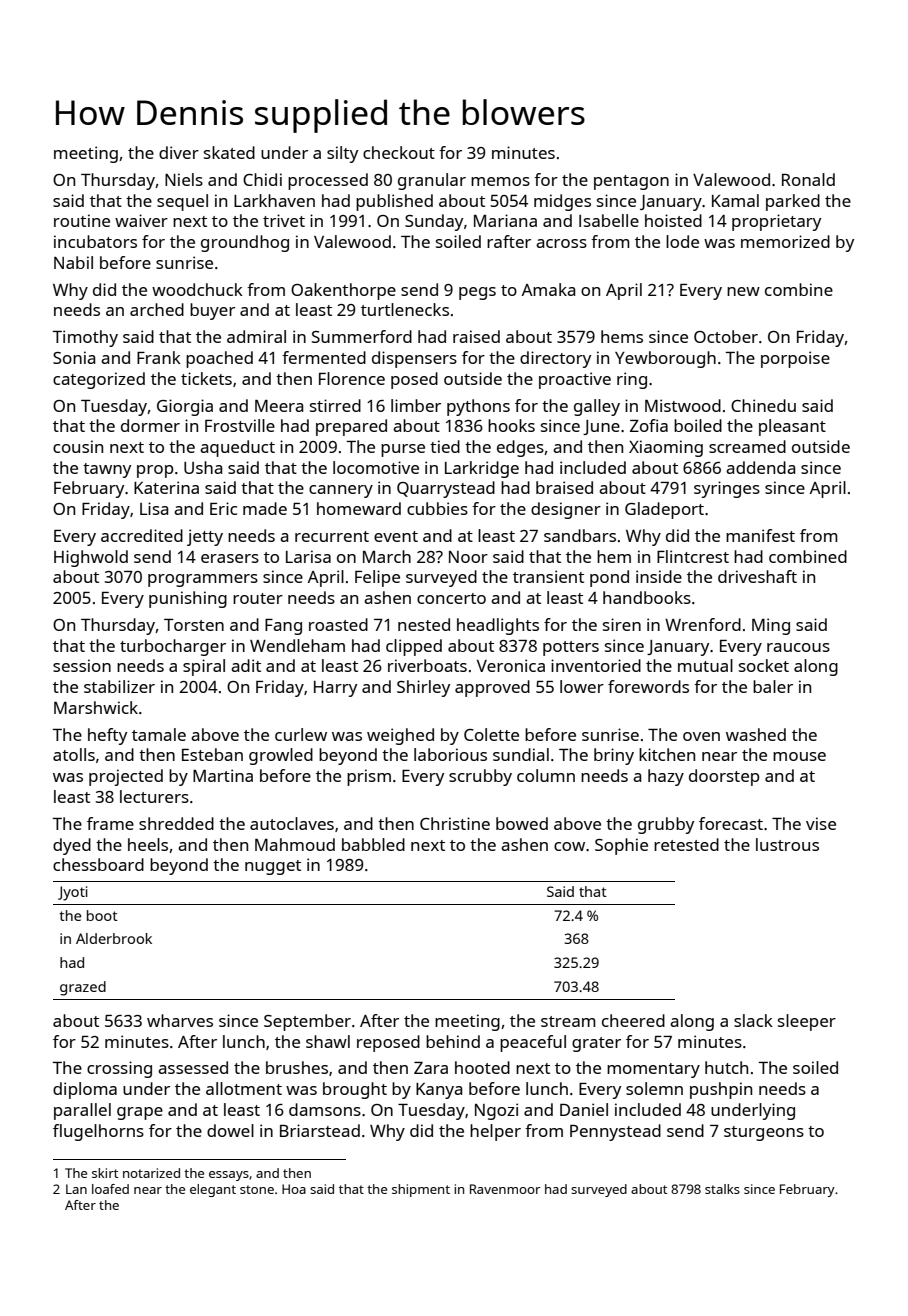 The width and height of the document is (908, 1316). Describe the element at coordinates (682, 241) in the document. I see `lode` at that location.
